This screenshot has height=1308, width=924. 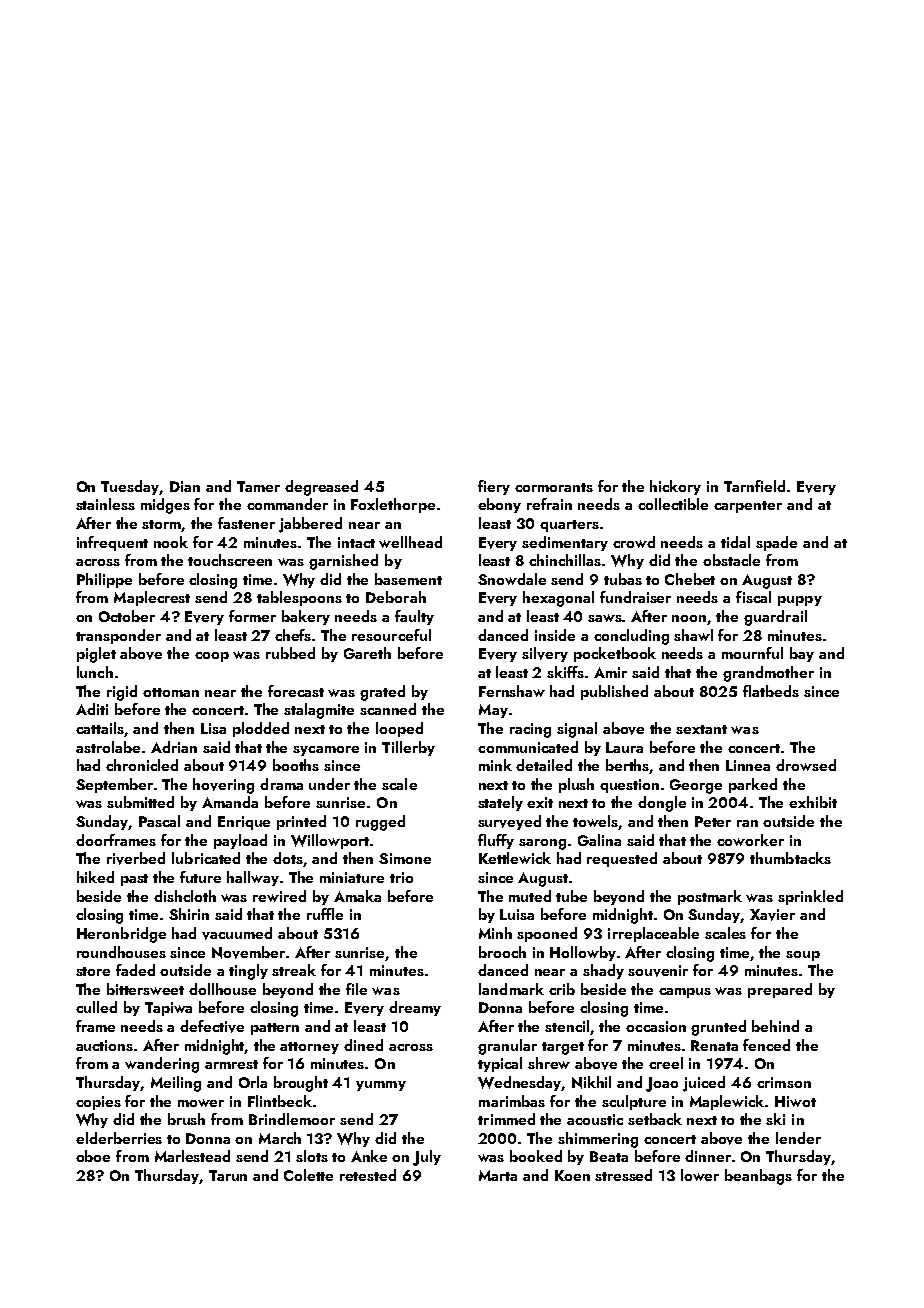 What do you see at coordinates (507, 1047) in the screenshot?
I see `granular` at bounding box center [507, 1047].
